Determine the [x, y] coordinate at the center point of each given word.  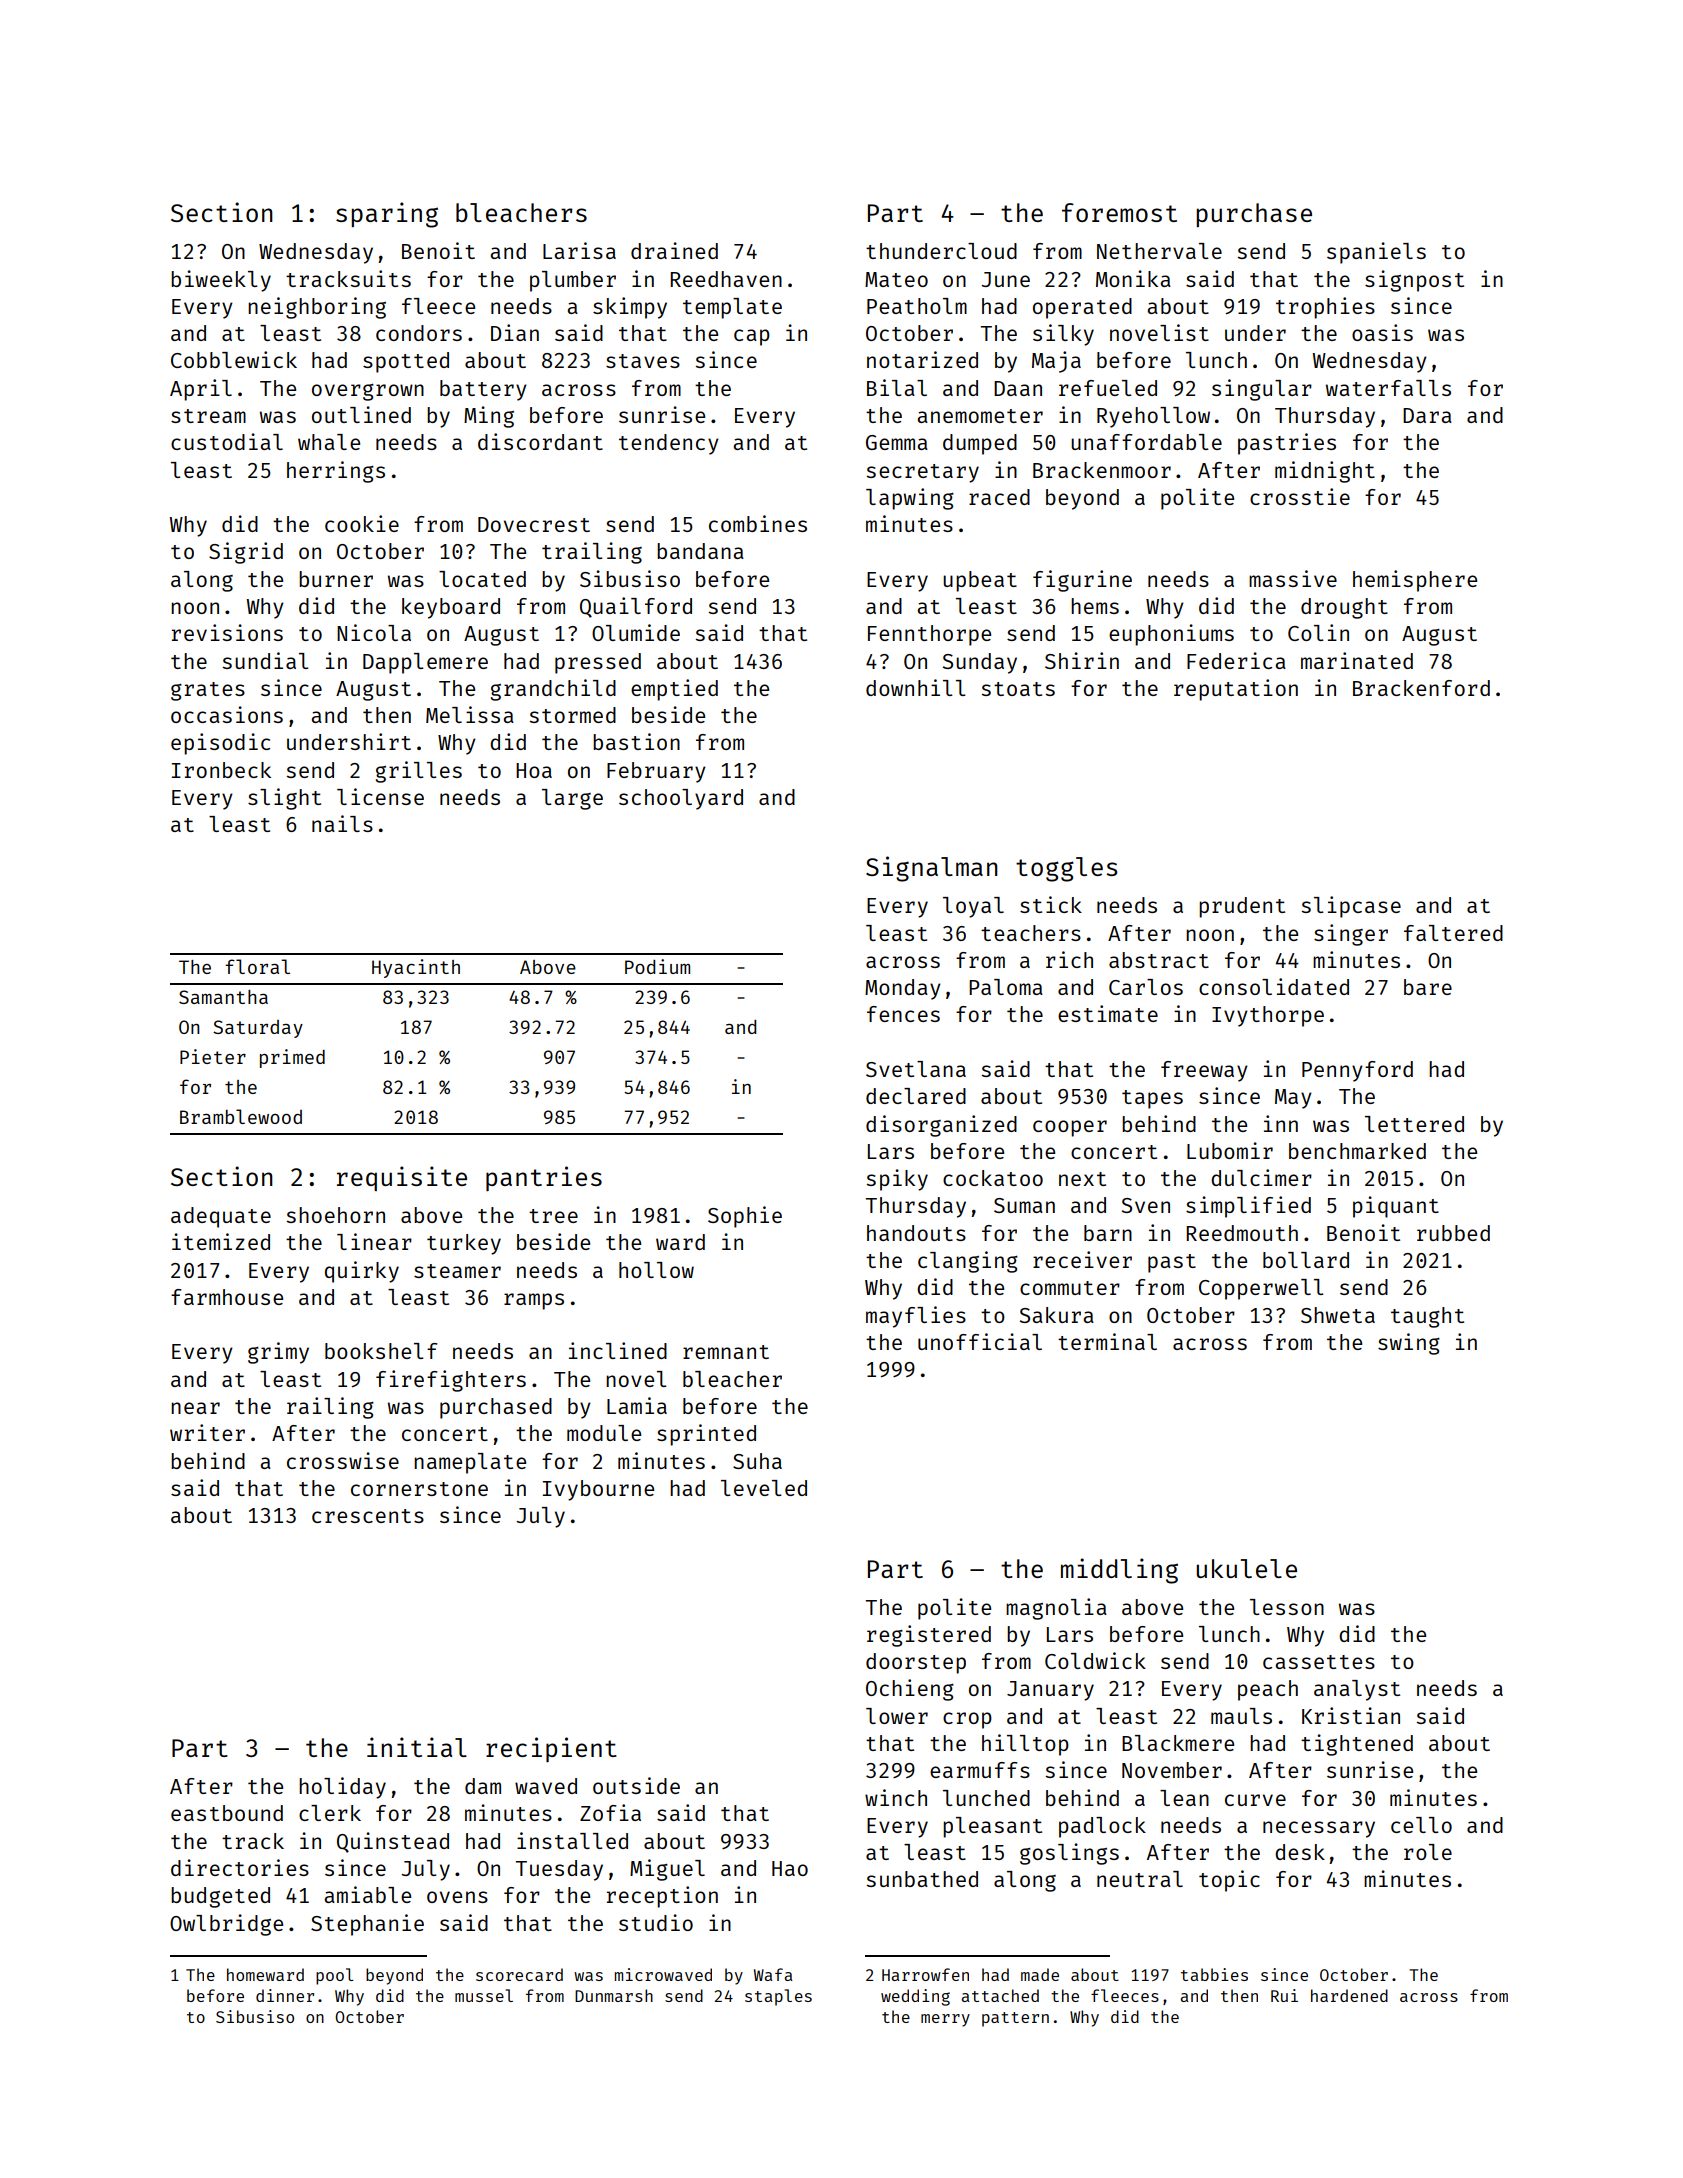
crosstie [1300, 496]
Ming [489, 417]
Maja [1056, 362]
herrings [336, 472]
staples [778, 1997]
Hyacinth [416, 968]
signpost [1414, 281]
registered [929, 1636]
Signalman [932, 869]
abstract [1159, 960]
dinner [285, 1995]
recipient [551, 1749]
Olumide [636, 632]
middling [1119, 1571]
